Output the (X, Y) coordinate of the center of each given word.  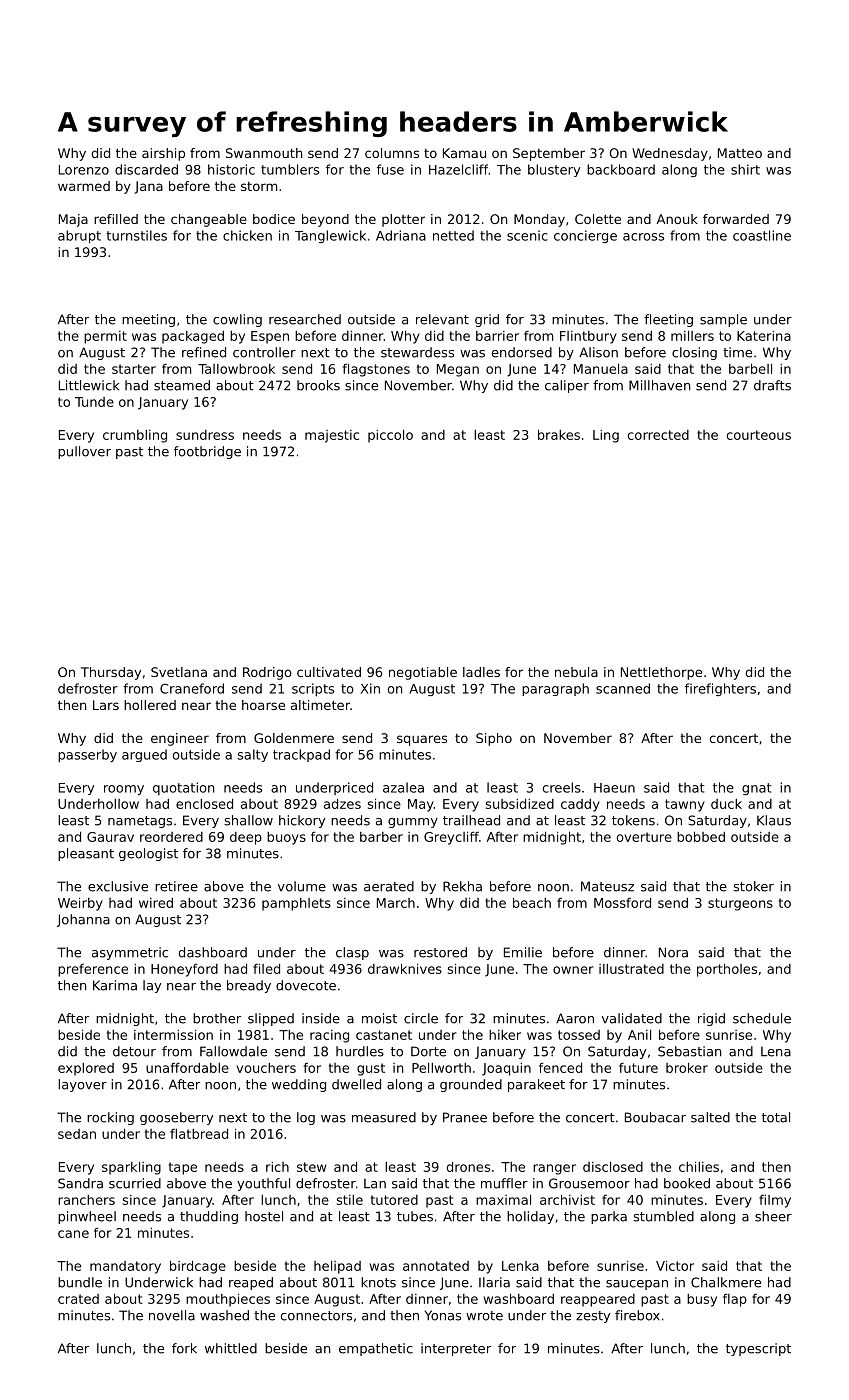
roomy (124, 790)
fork (184, 1348)
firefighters (720, 689)
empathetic (376, 1349)
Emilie (523, 952)
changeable (209, 220)
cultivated (329, 672)
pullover (84, 452)
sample (723, 320)
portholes (727, 970)
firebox (637, 1315)
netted (453, 235)
